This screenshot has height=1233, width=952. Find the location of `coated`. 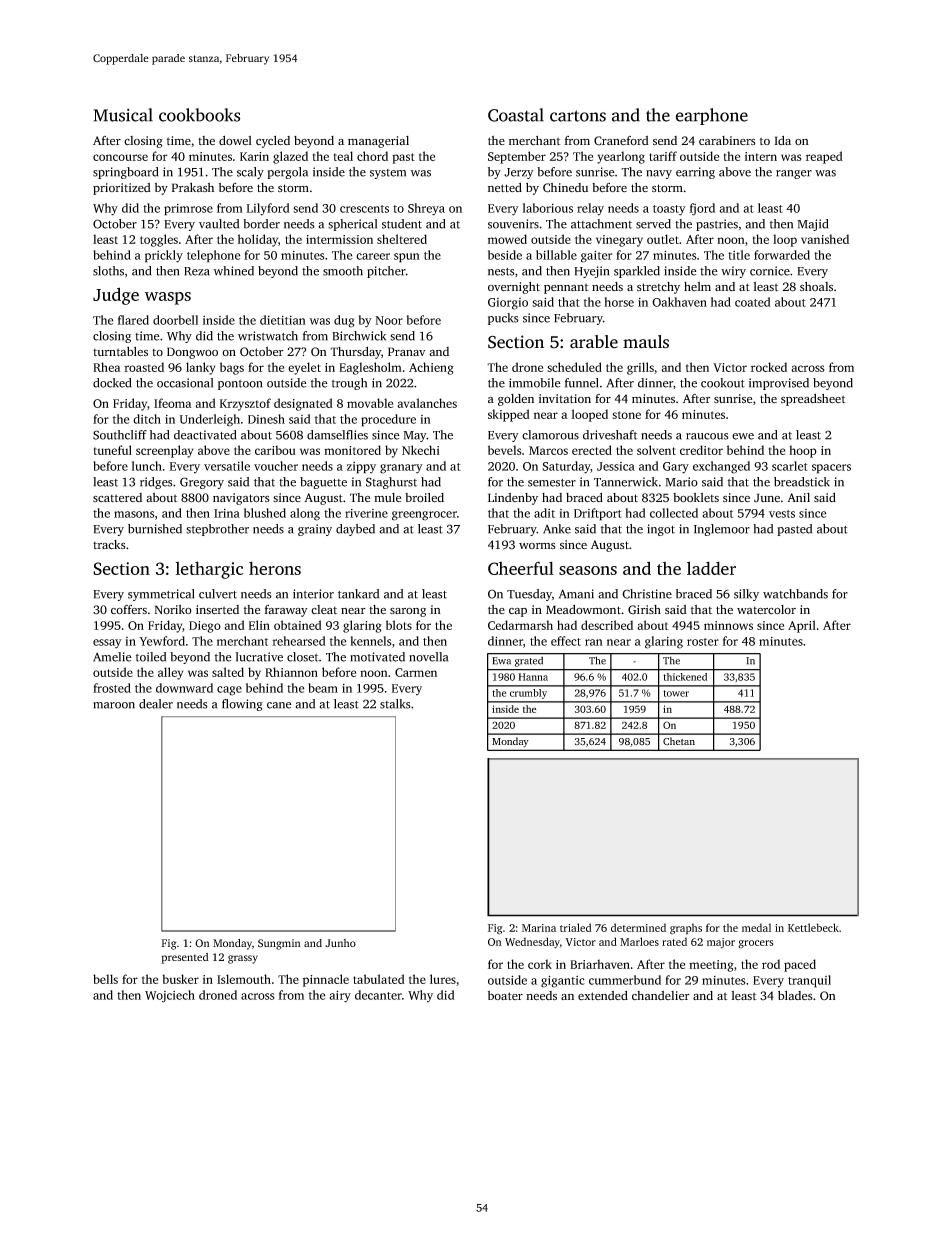

coated is located at coordinates (753, 302).
